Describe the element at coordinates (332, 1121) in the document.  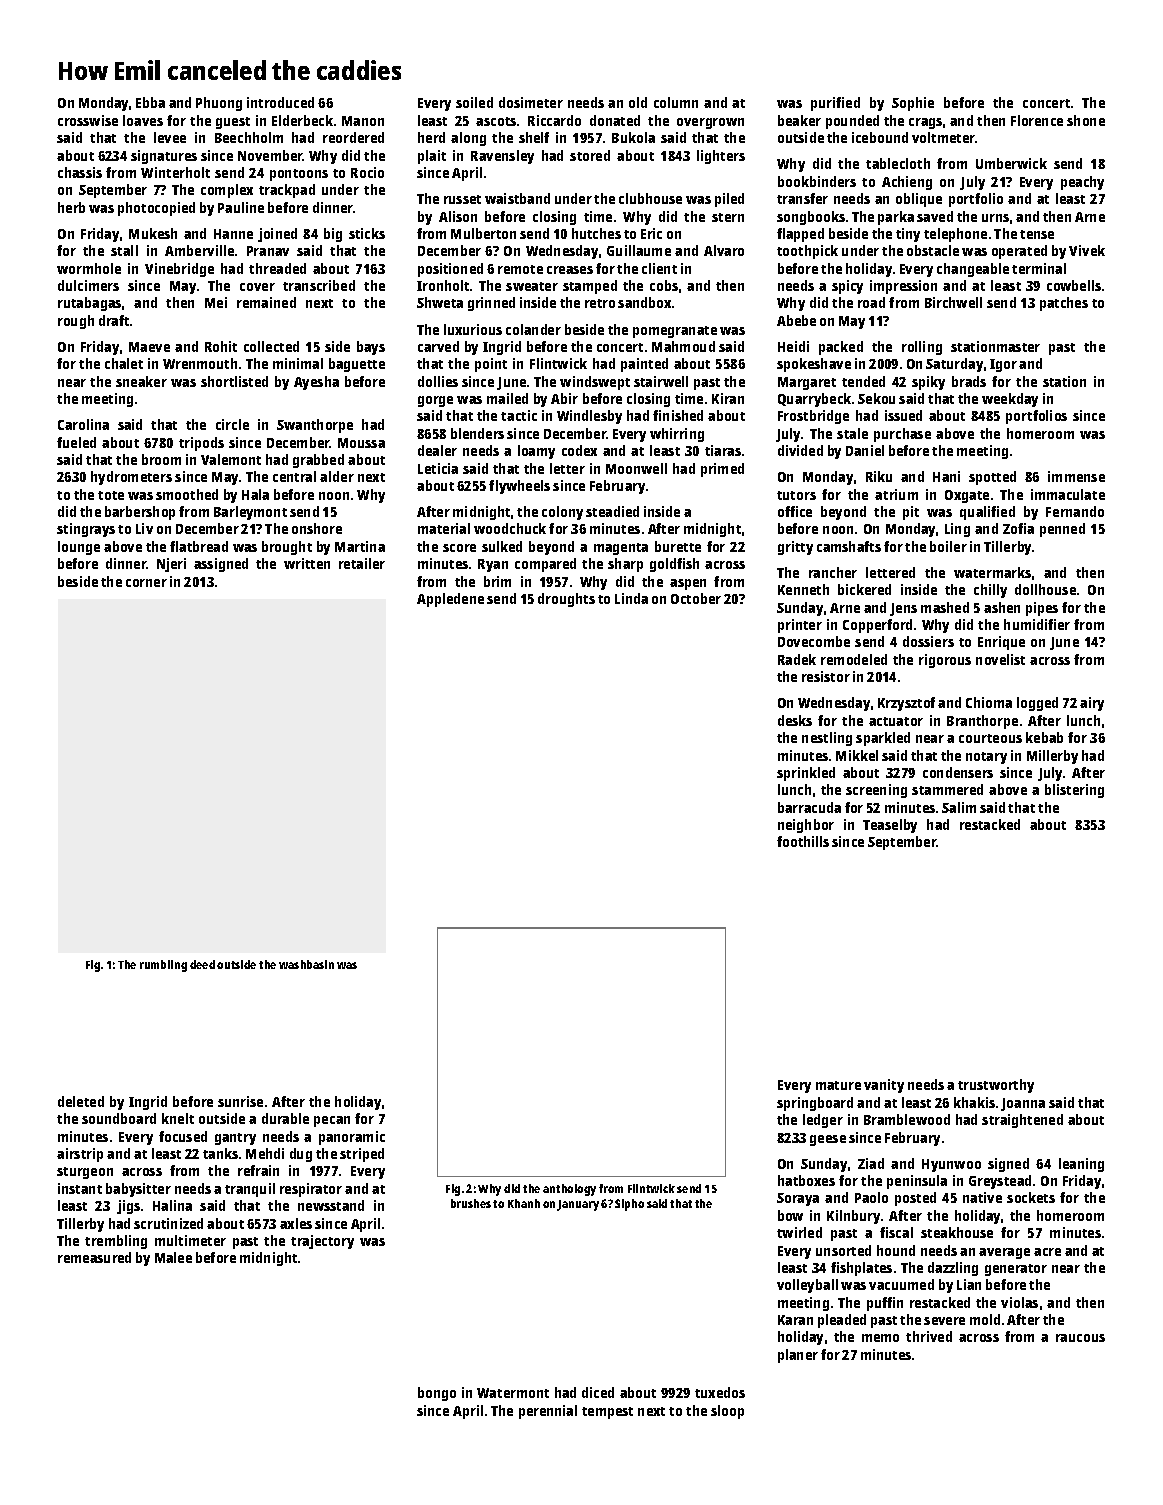
I see `pecan` at that location.
